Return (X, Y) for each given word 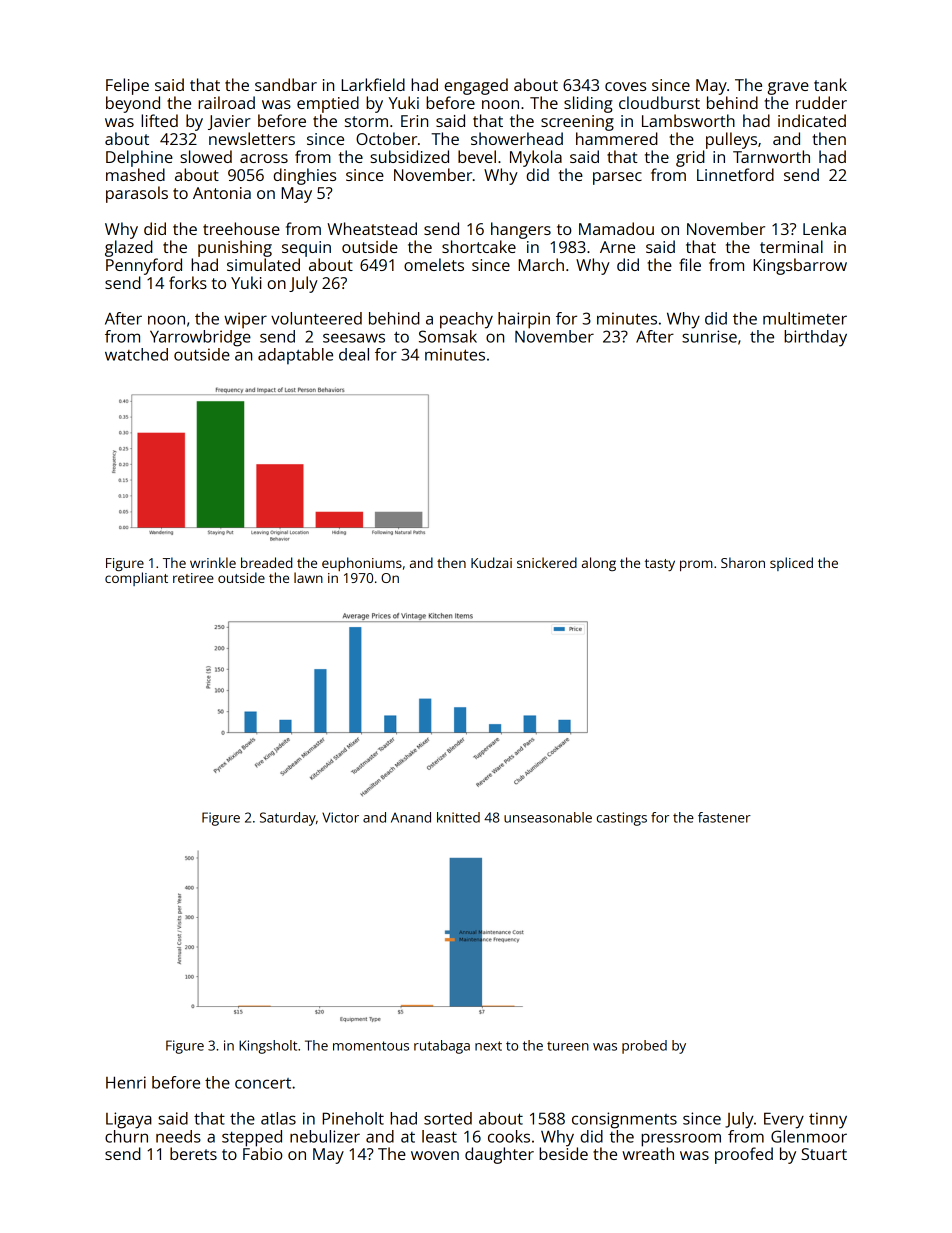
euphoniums (362, 564)
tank (830, 84)
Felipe (127, 86)
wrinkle (213, 562)
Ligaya (129, 1120)
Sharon (743, 562)
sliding (588, 104)
